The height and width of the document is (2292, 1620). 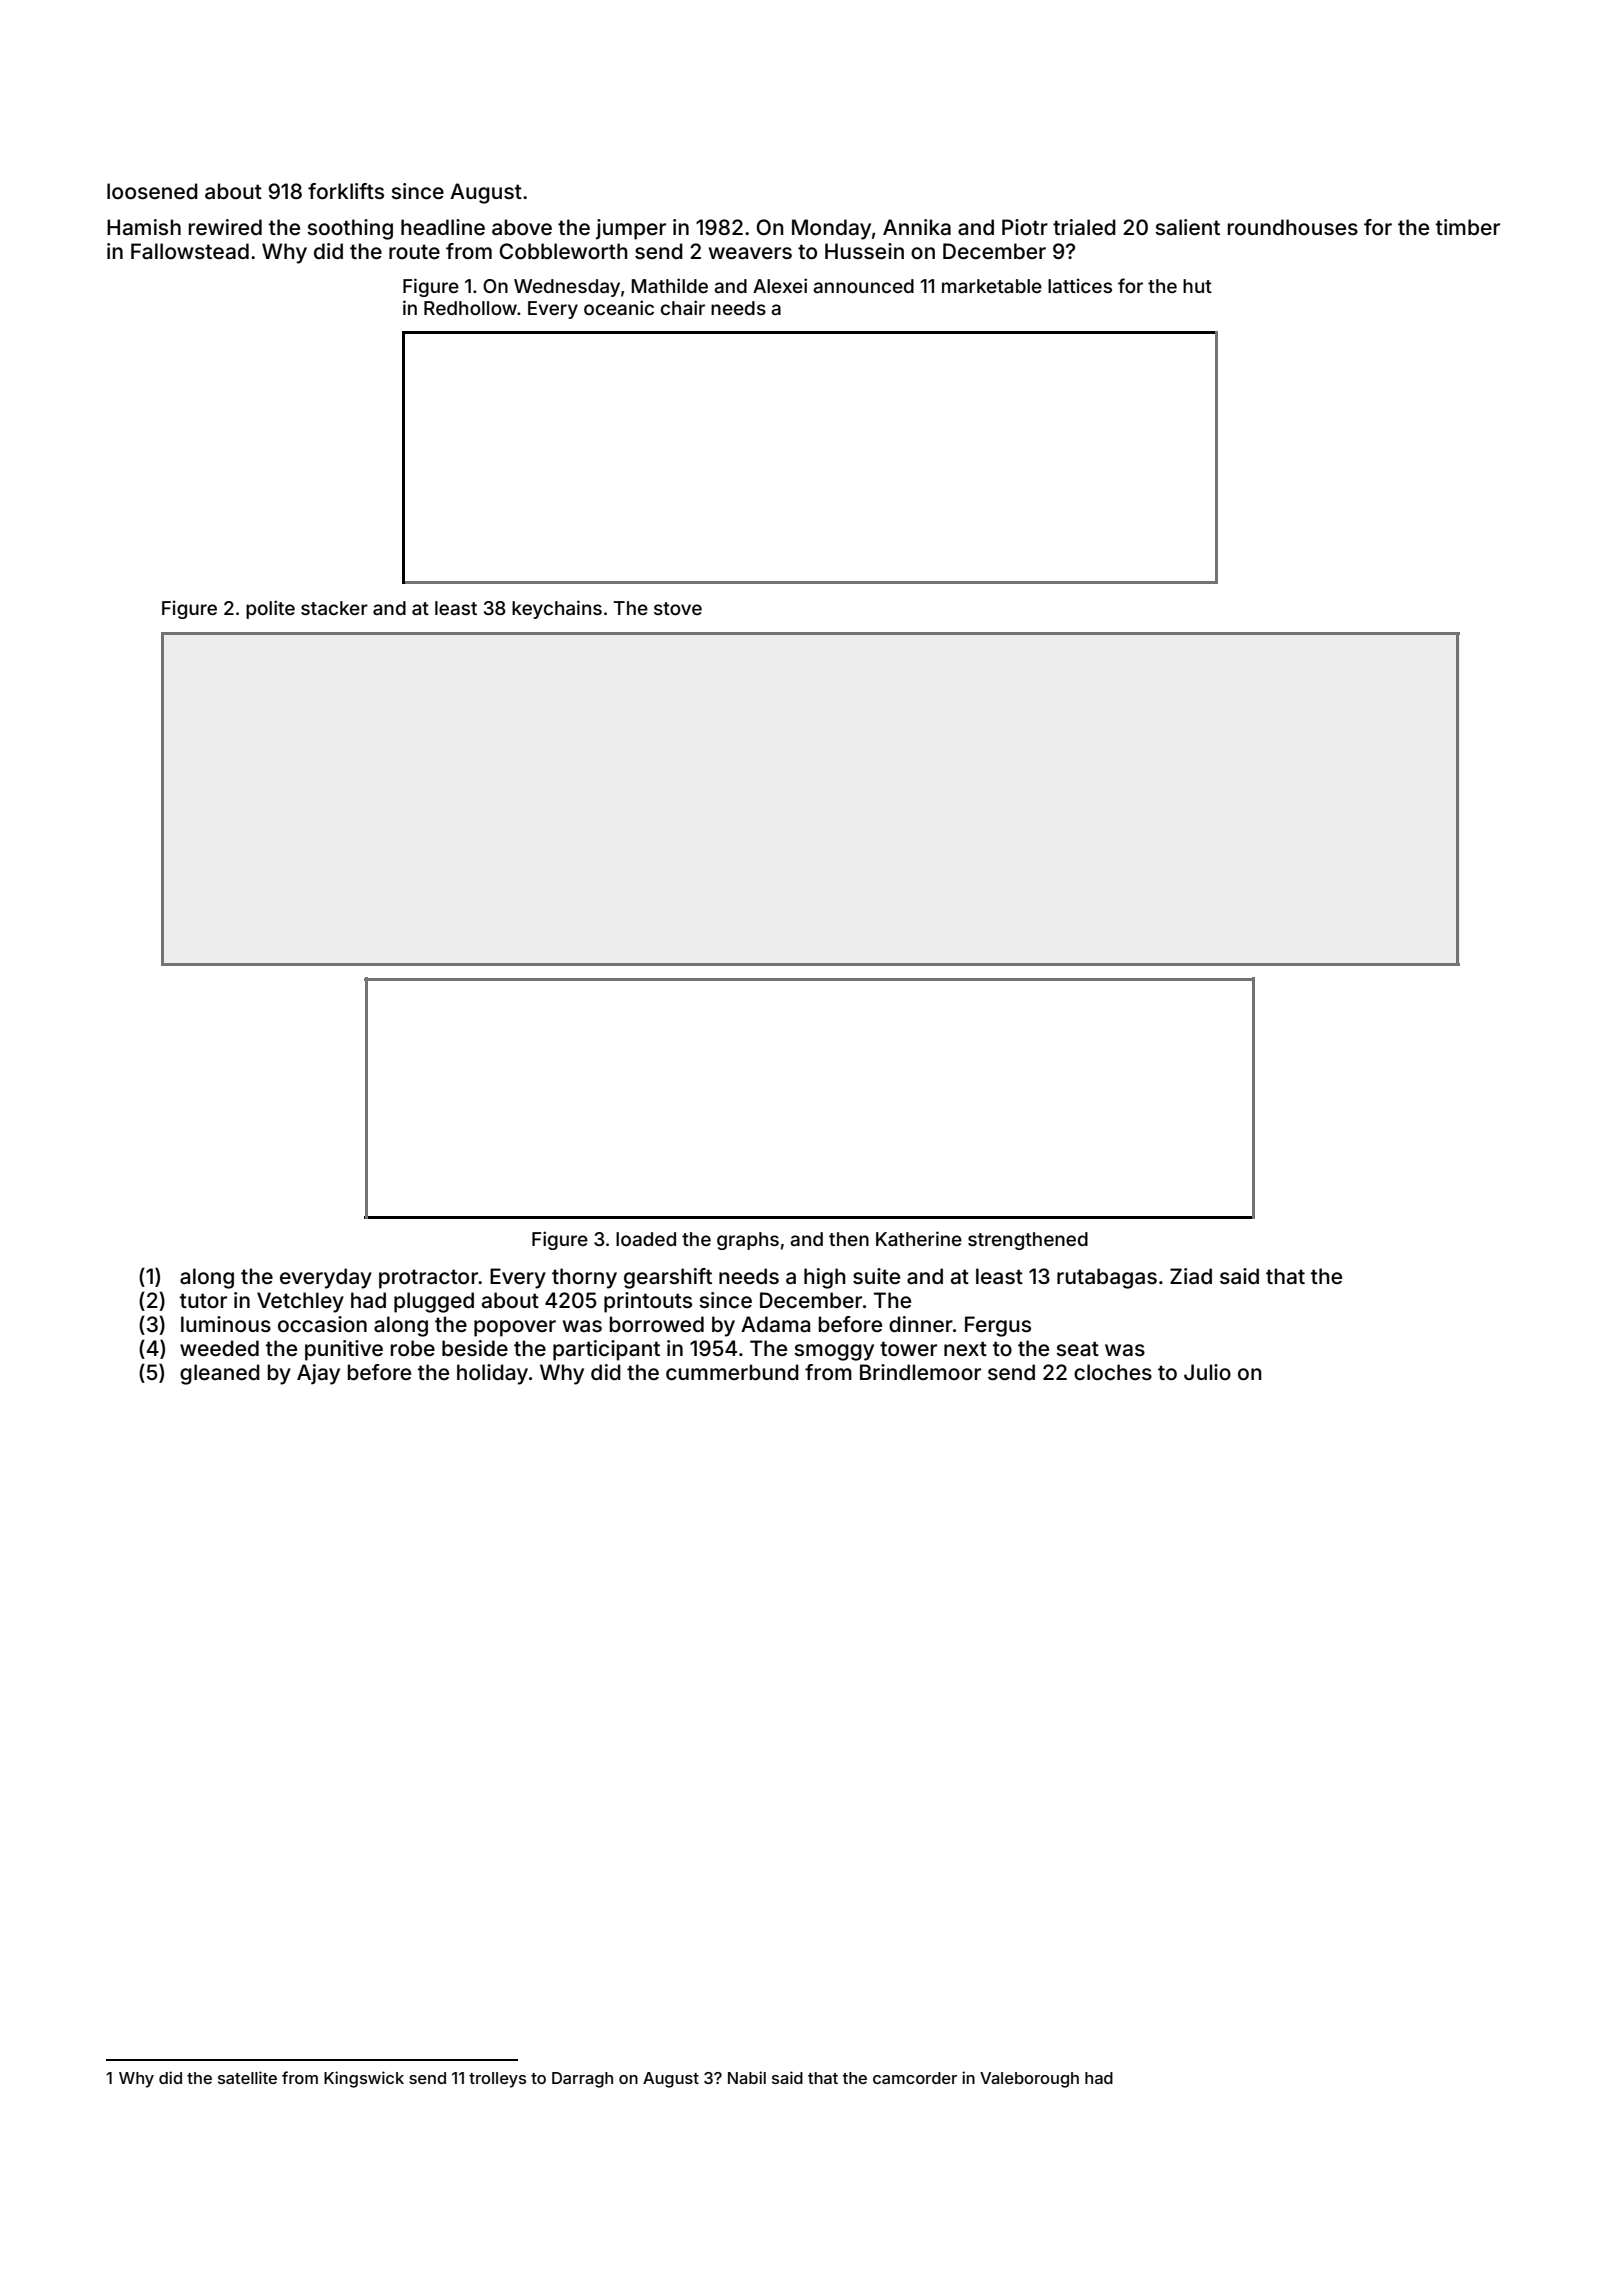 I want to click on graphs, so click(x=748, y=1241).
